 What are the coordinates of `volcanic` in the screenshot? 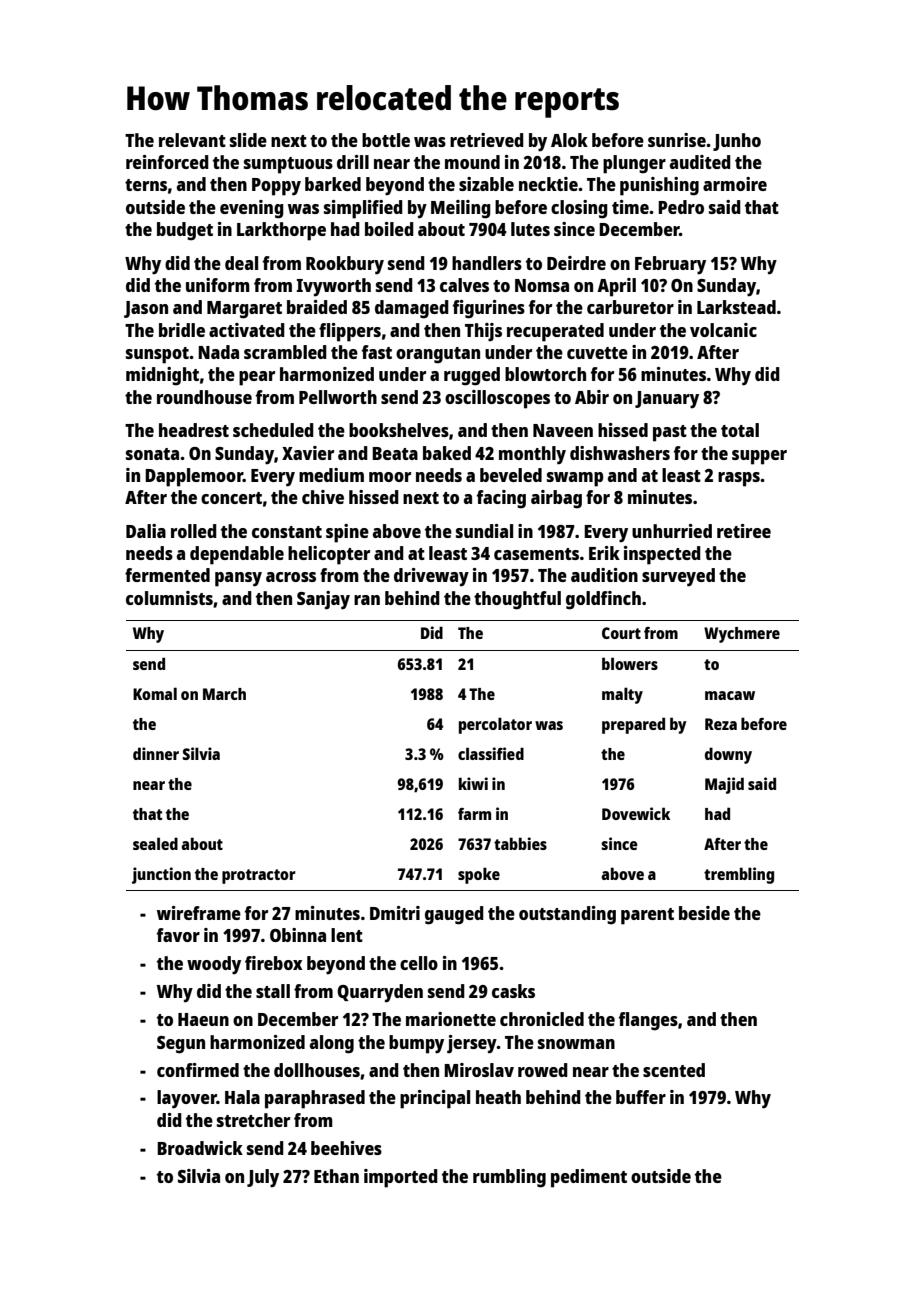 It's located at (723, 330).
